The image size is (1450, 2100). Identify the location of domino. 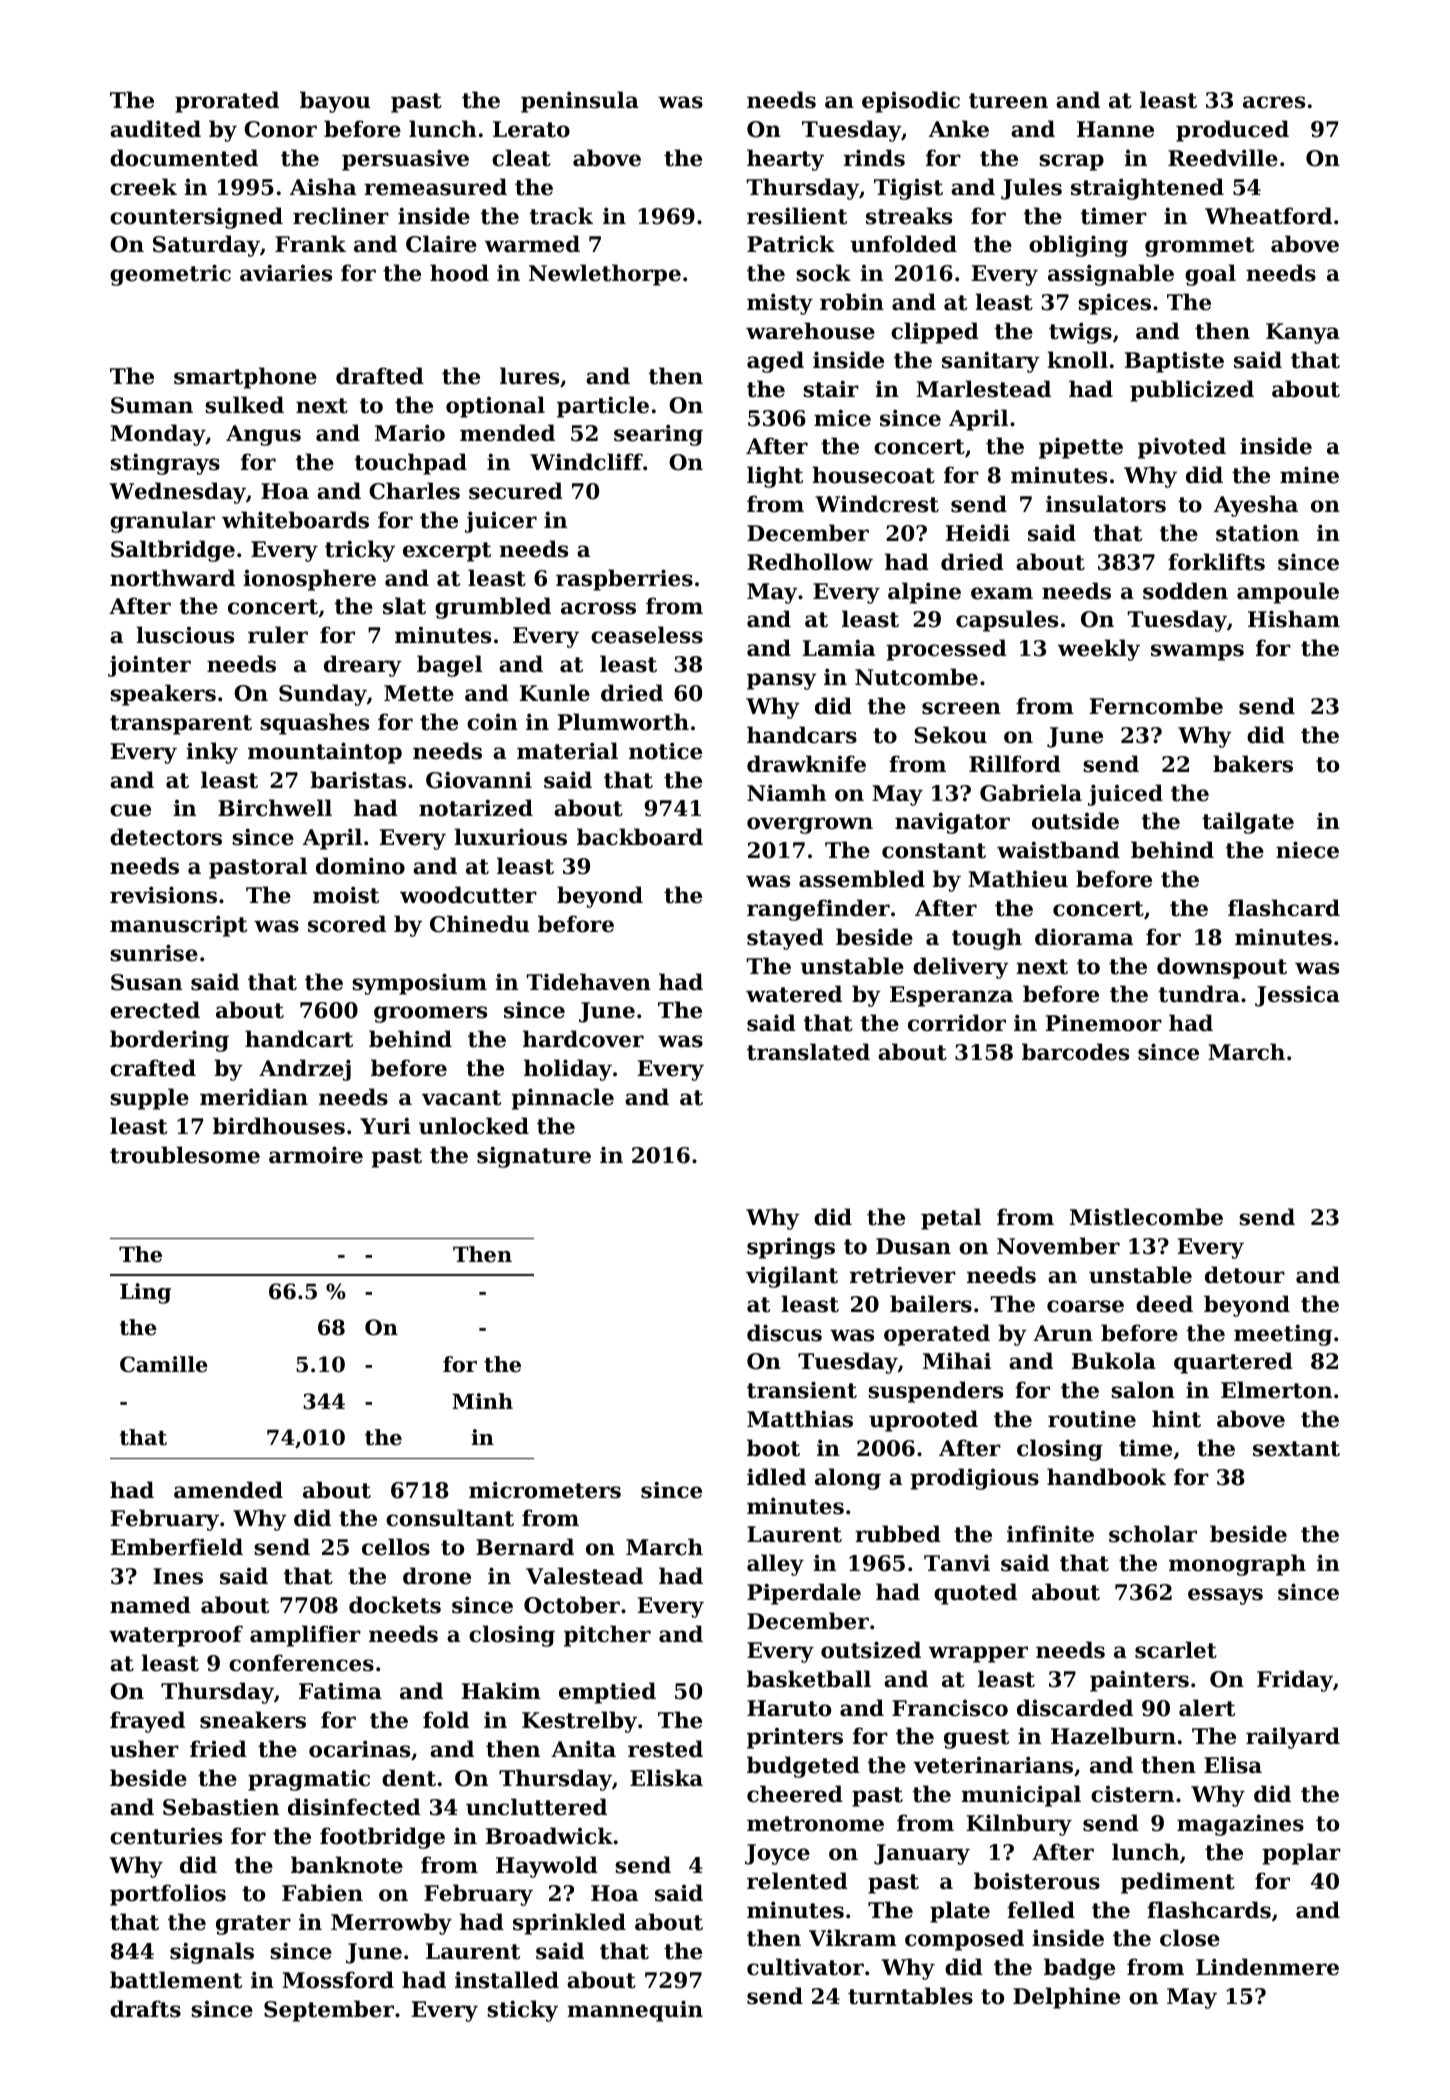
(360, 866).
